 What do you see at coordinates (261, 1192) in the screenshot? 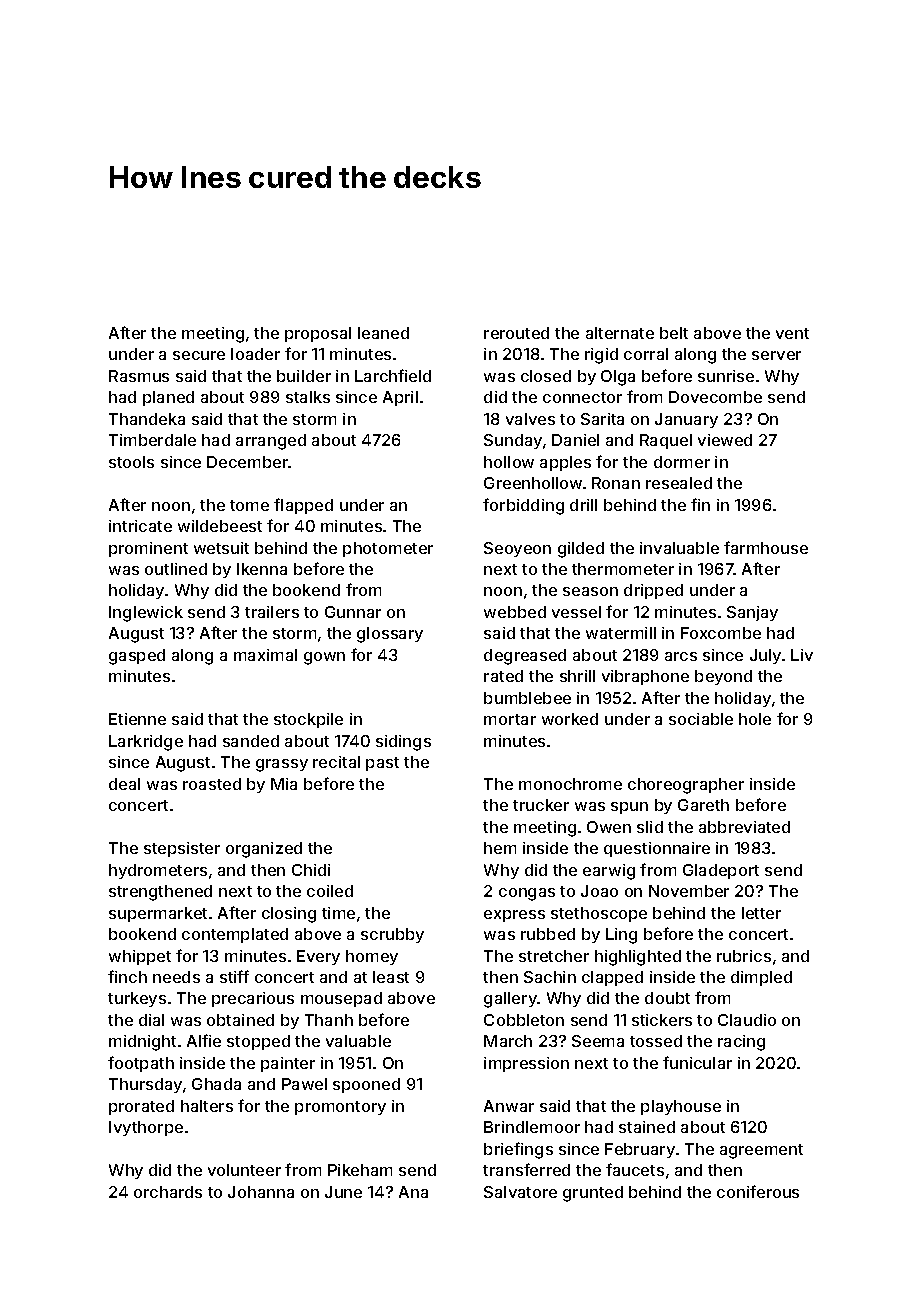
I see `Johanna` at bounding box center [261, 1192].
